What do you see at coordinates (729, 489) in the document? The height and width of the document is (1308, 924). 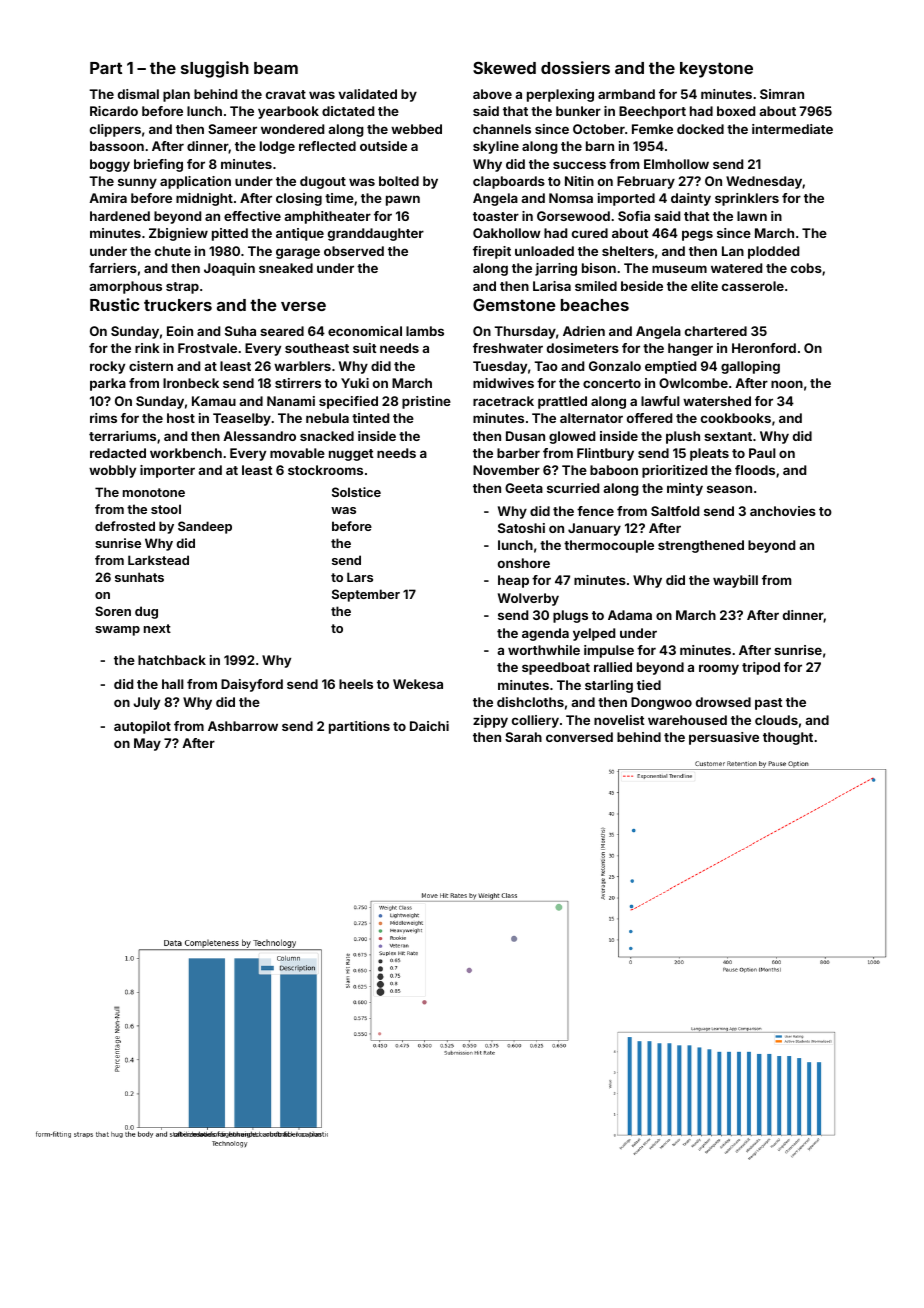 I see `season` at bounding box center [729, 489].
